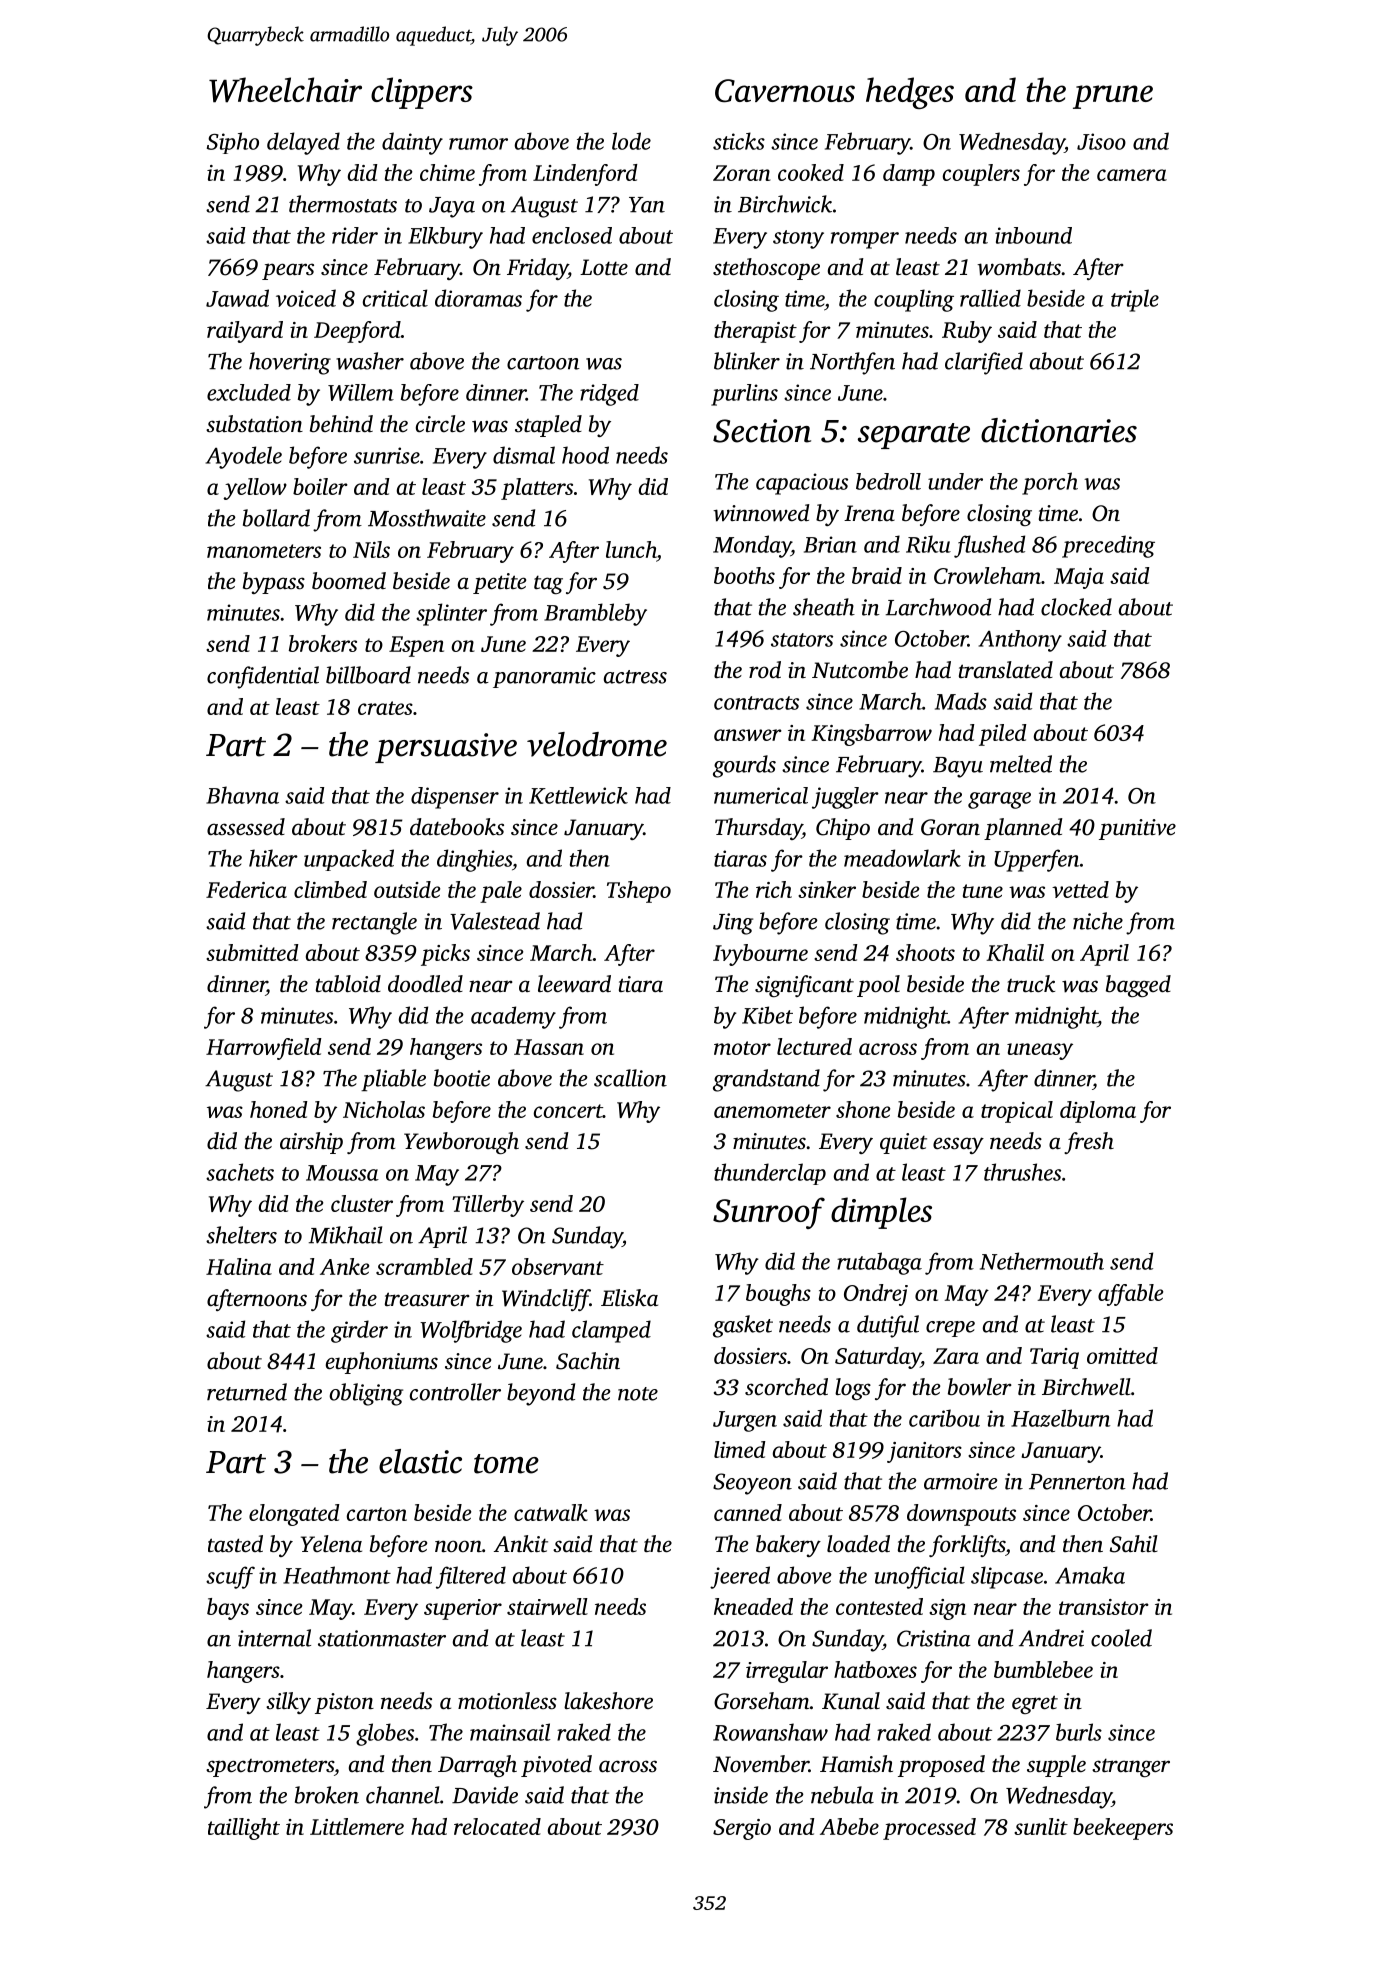 Image resolution: width=1386 pixels, height=1969 pixels. What do you see at coordinates (245, 332) in the document?
I see `railyard` at bounding box center [245, 332].
